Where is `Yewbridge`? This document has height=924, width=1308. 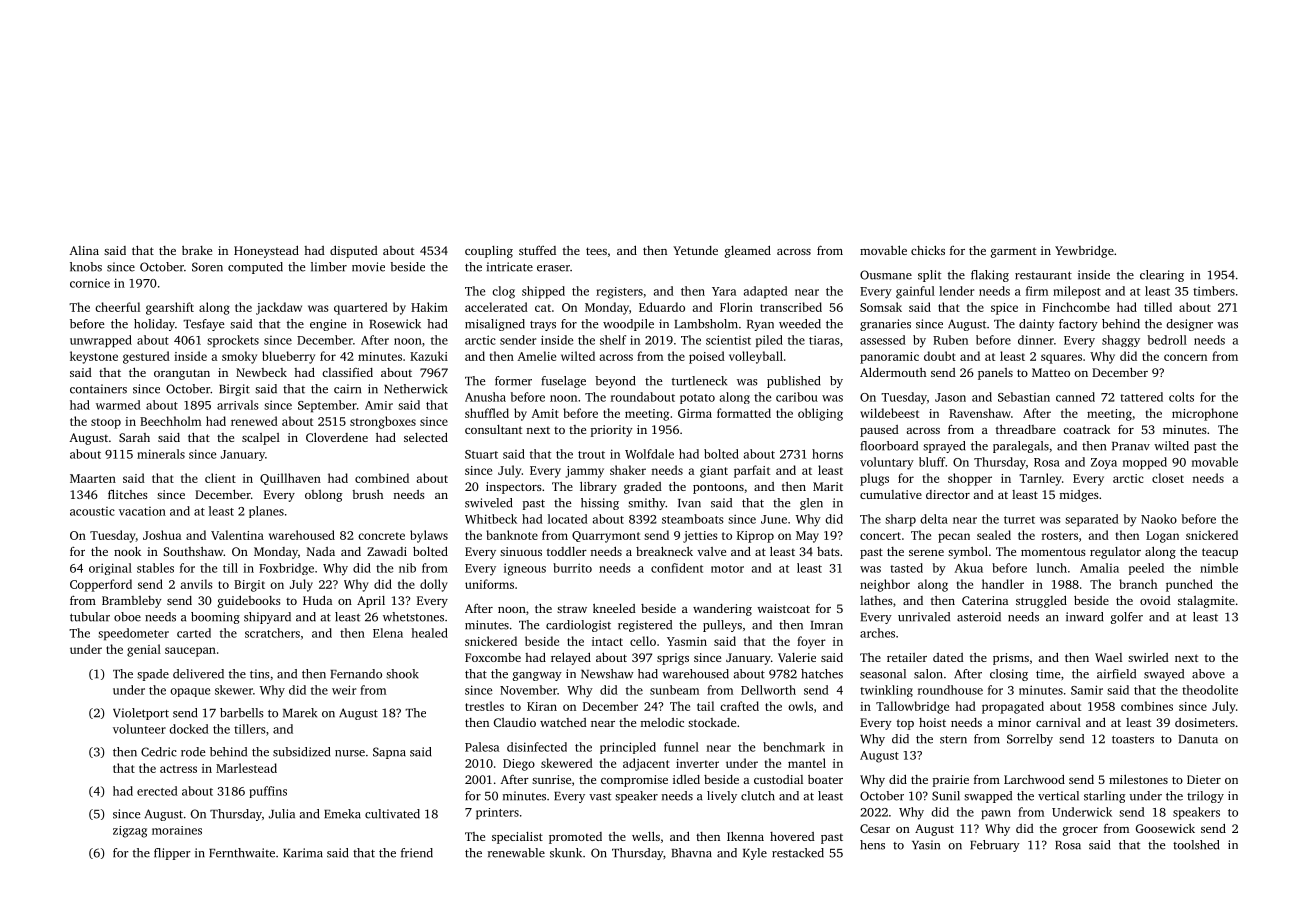
Yewbridge is located at coordinates (1084, 251).
